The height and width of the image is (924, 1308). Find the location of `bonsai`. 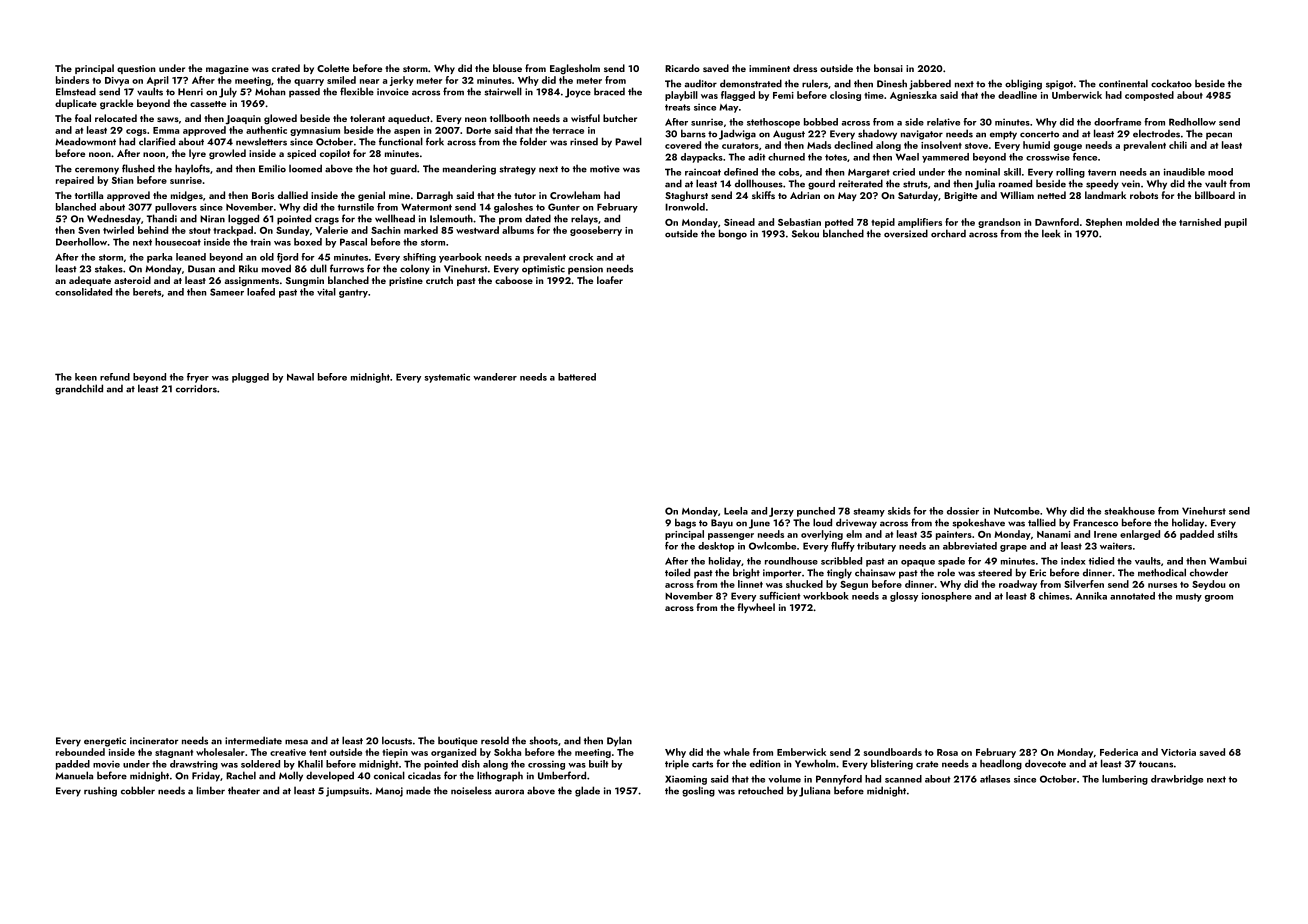

bonsai is located at coordinates (888, 68).
